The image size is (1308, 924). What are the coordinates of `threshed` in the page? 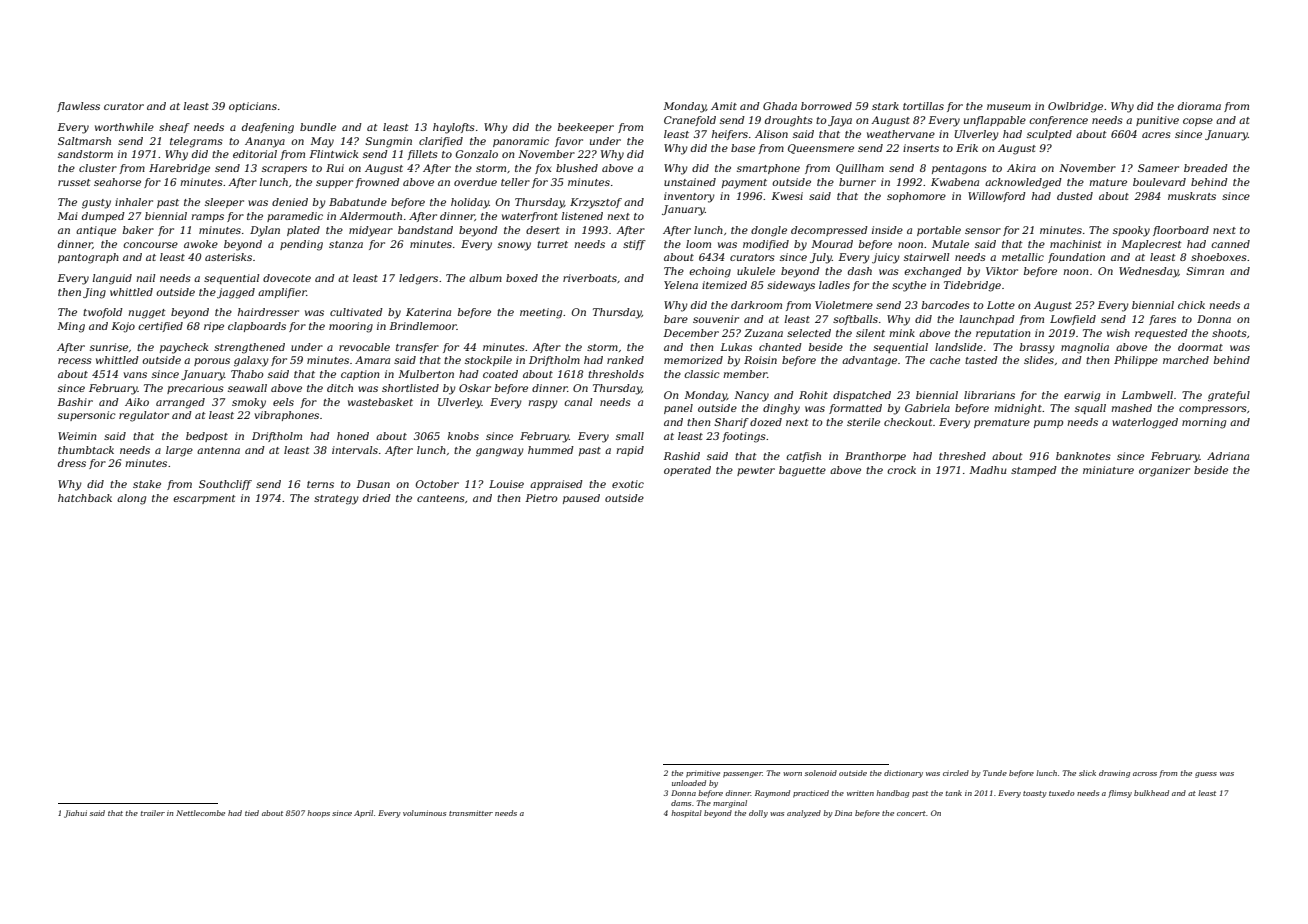 It's located at (962, 456).
